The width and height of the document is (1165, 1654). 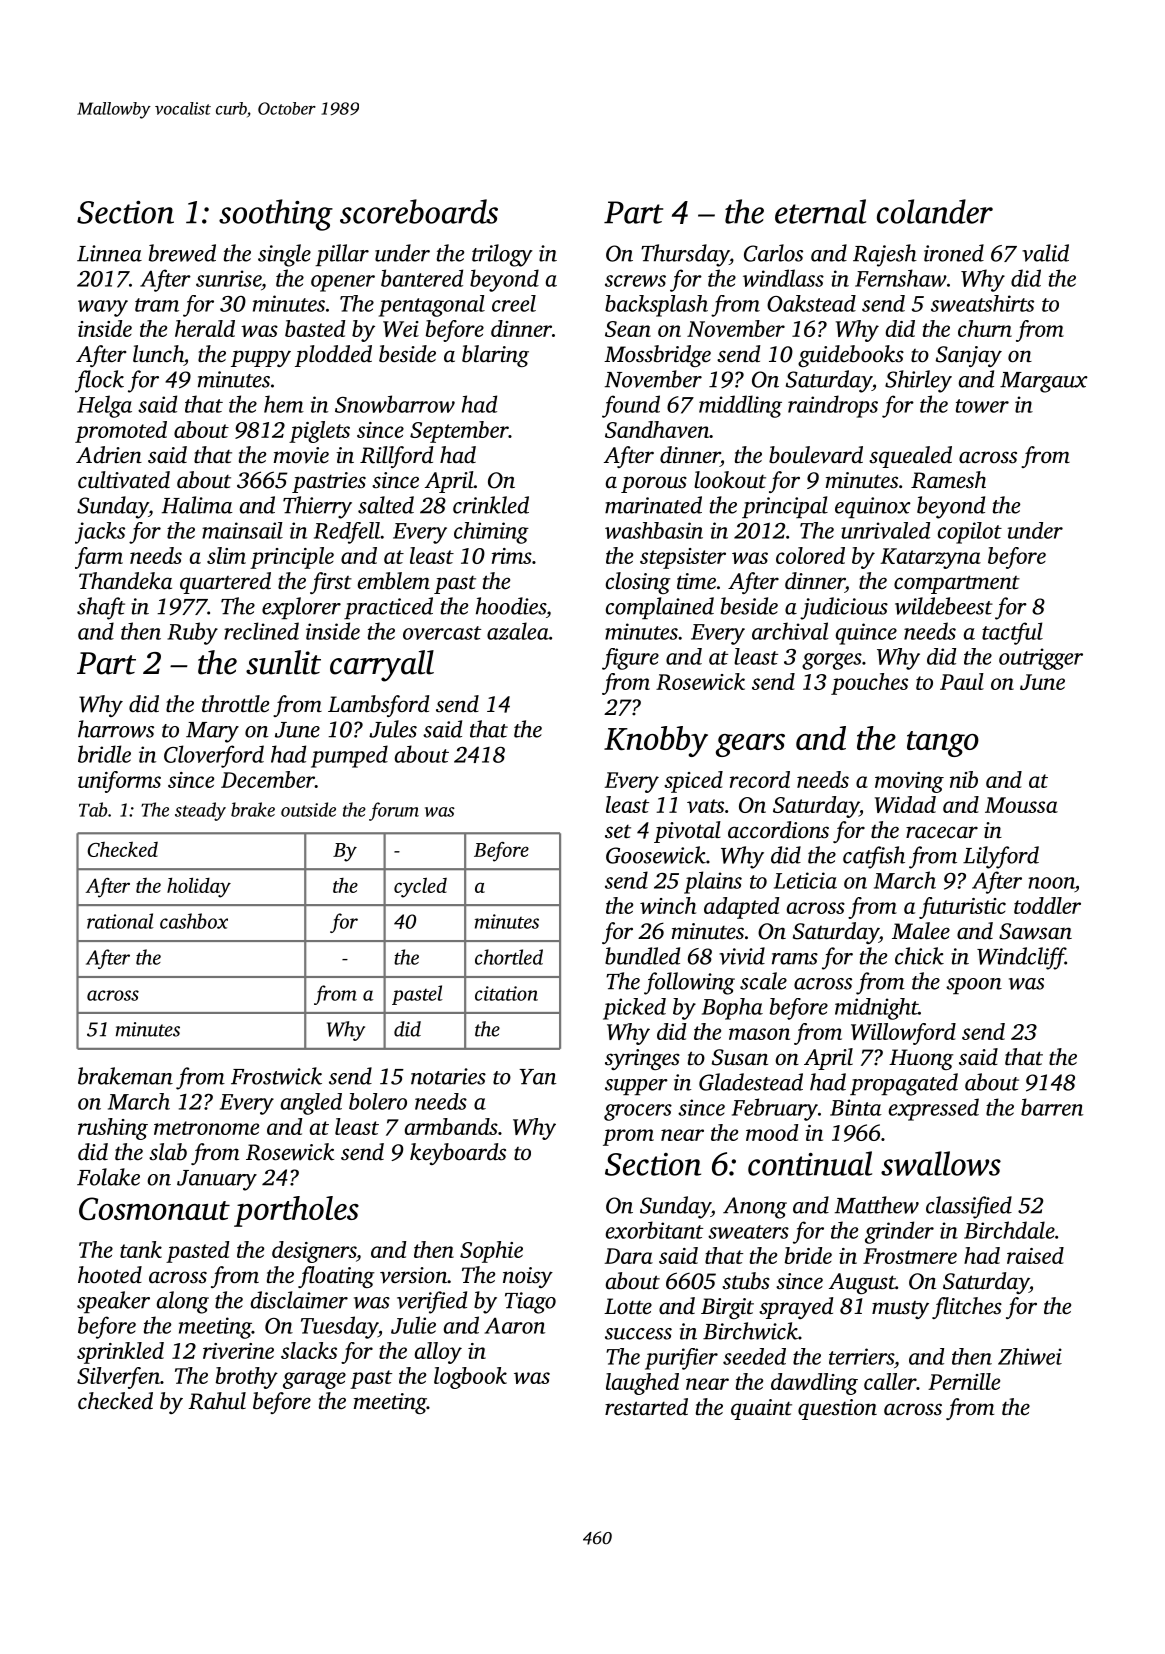 I want to click on Linnea, so click(x=109, y=253).
